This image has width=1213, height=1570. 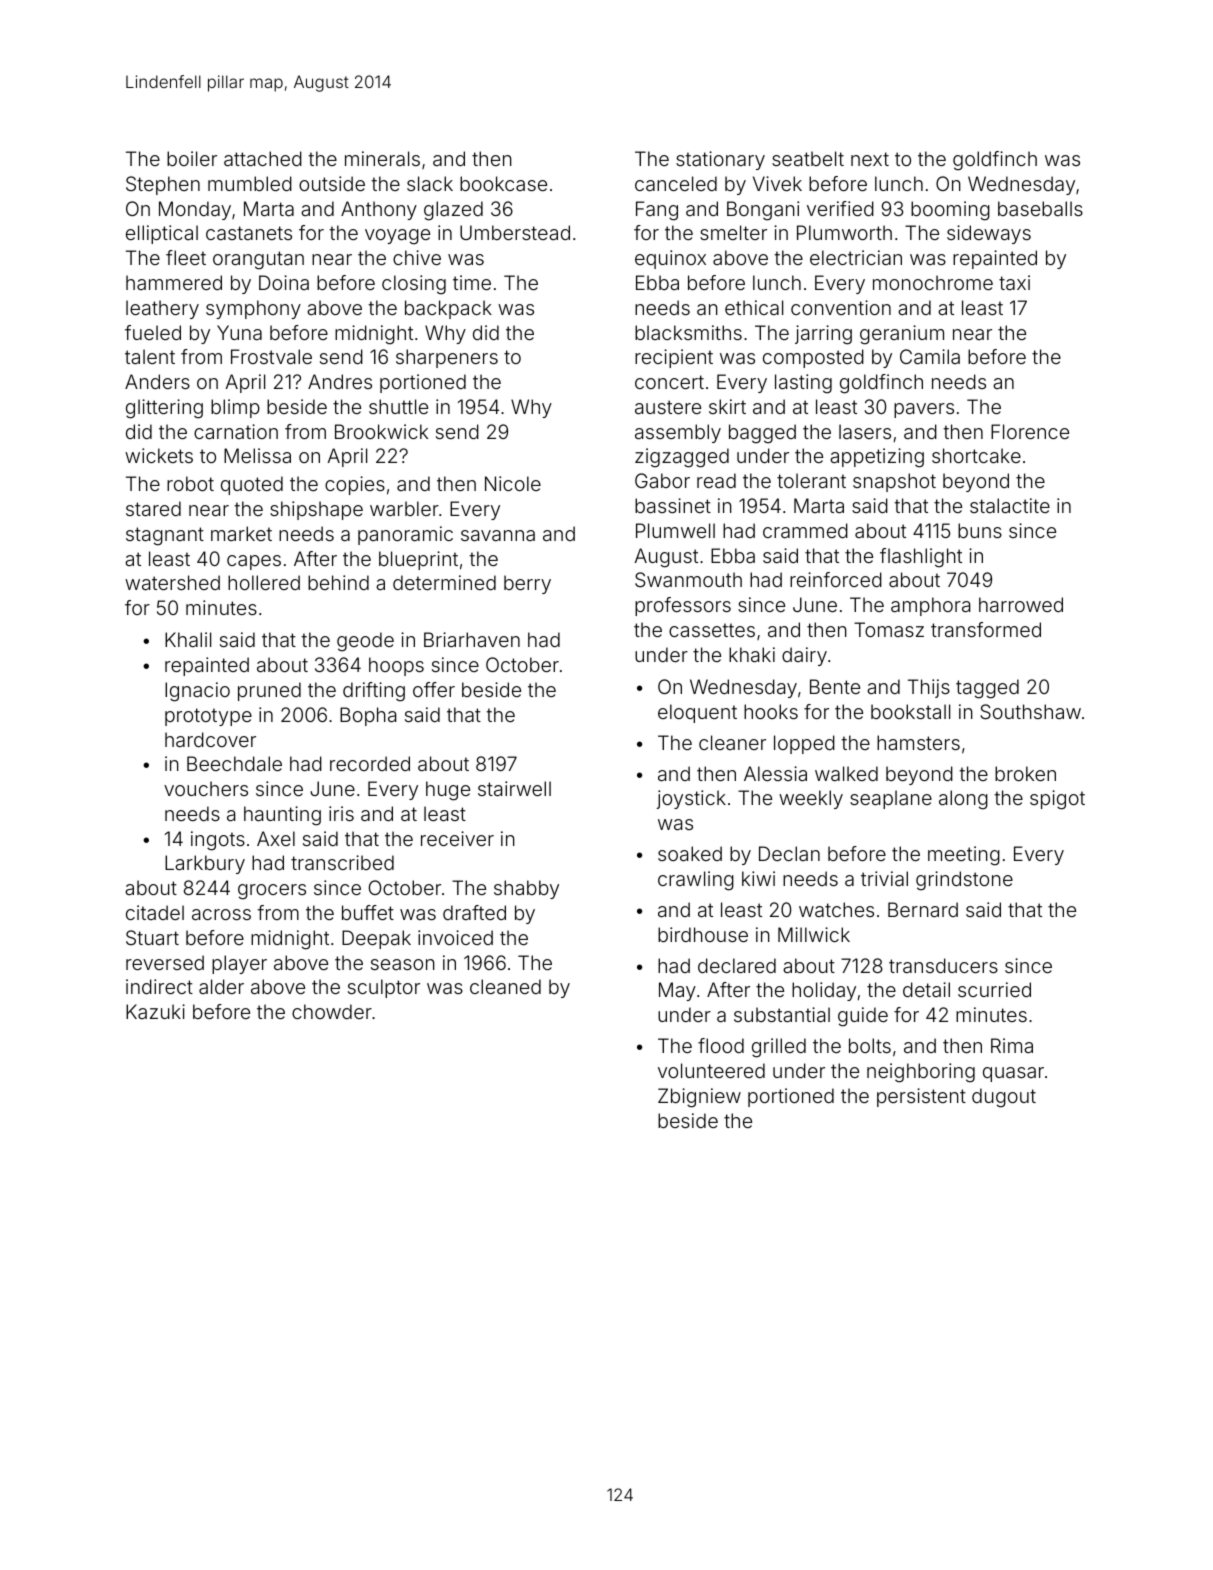 I want to click on seaplane, so click(x=891, y=799).
